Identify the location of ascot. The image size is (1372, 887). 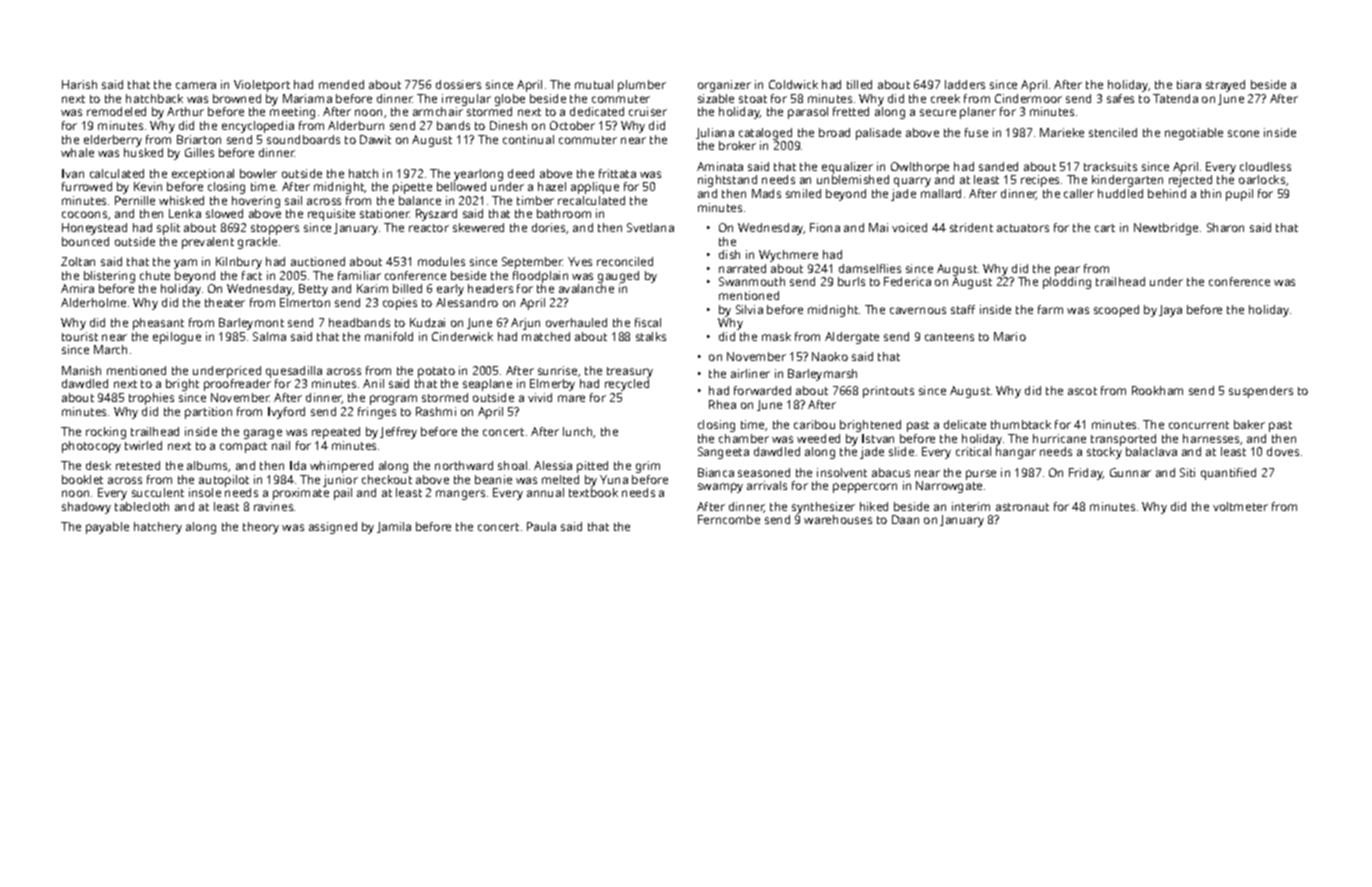
(1082, 391).
